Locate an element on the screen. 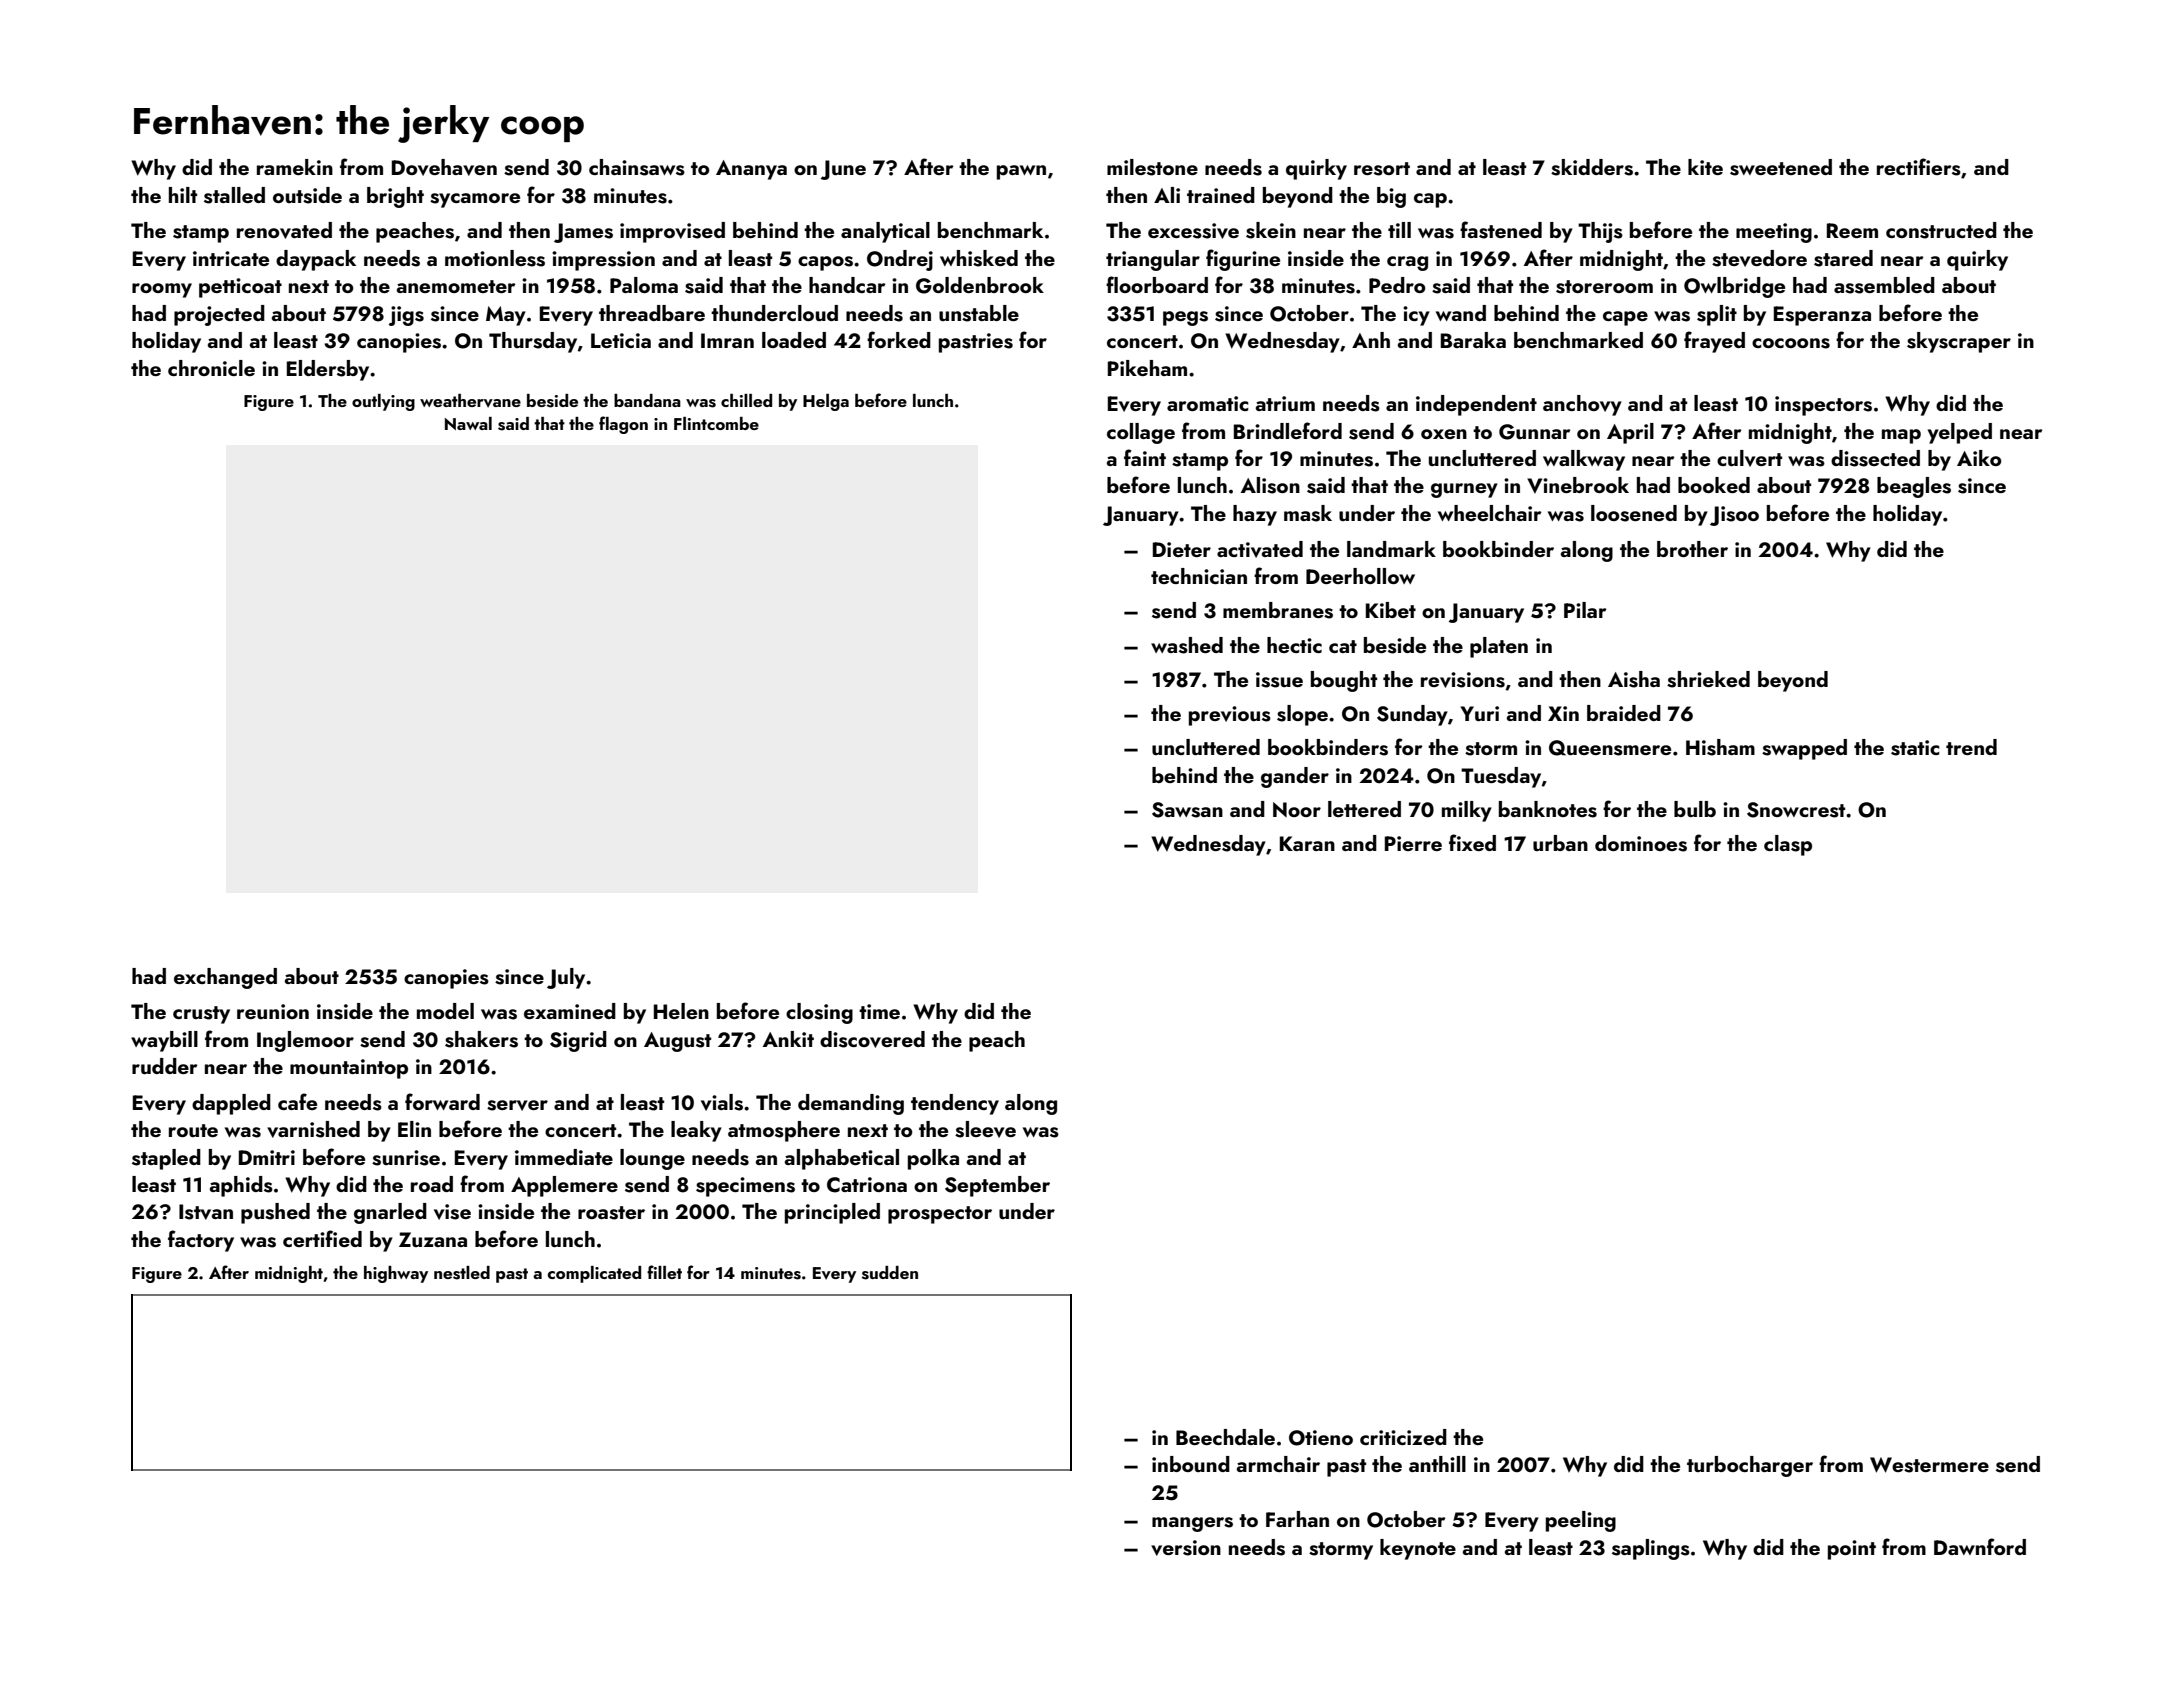 This screenshot has width=2178, height=1683. version is located at coordinates (1186, 1548).
